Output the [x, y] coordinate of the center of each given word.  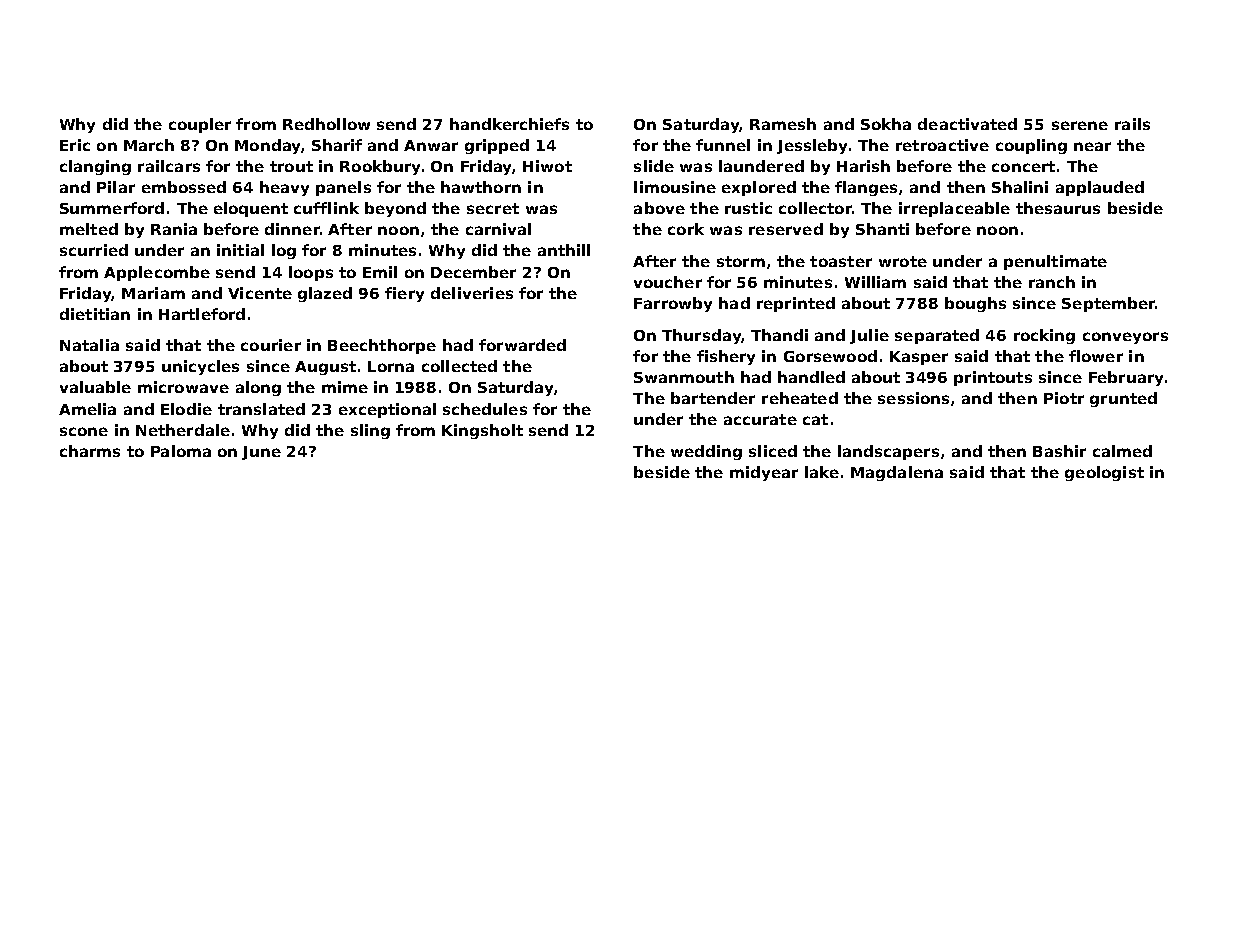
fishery [726, 357]
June [261, 453]
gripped [497, 146]
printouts [993, 378]
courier [271, 345]
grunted [1123, 399]
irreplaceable [954, 209]
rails [1132, 124]
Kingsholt [482, 431]
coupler [200, 125]
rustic [748, 208]
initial [240, 250]
